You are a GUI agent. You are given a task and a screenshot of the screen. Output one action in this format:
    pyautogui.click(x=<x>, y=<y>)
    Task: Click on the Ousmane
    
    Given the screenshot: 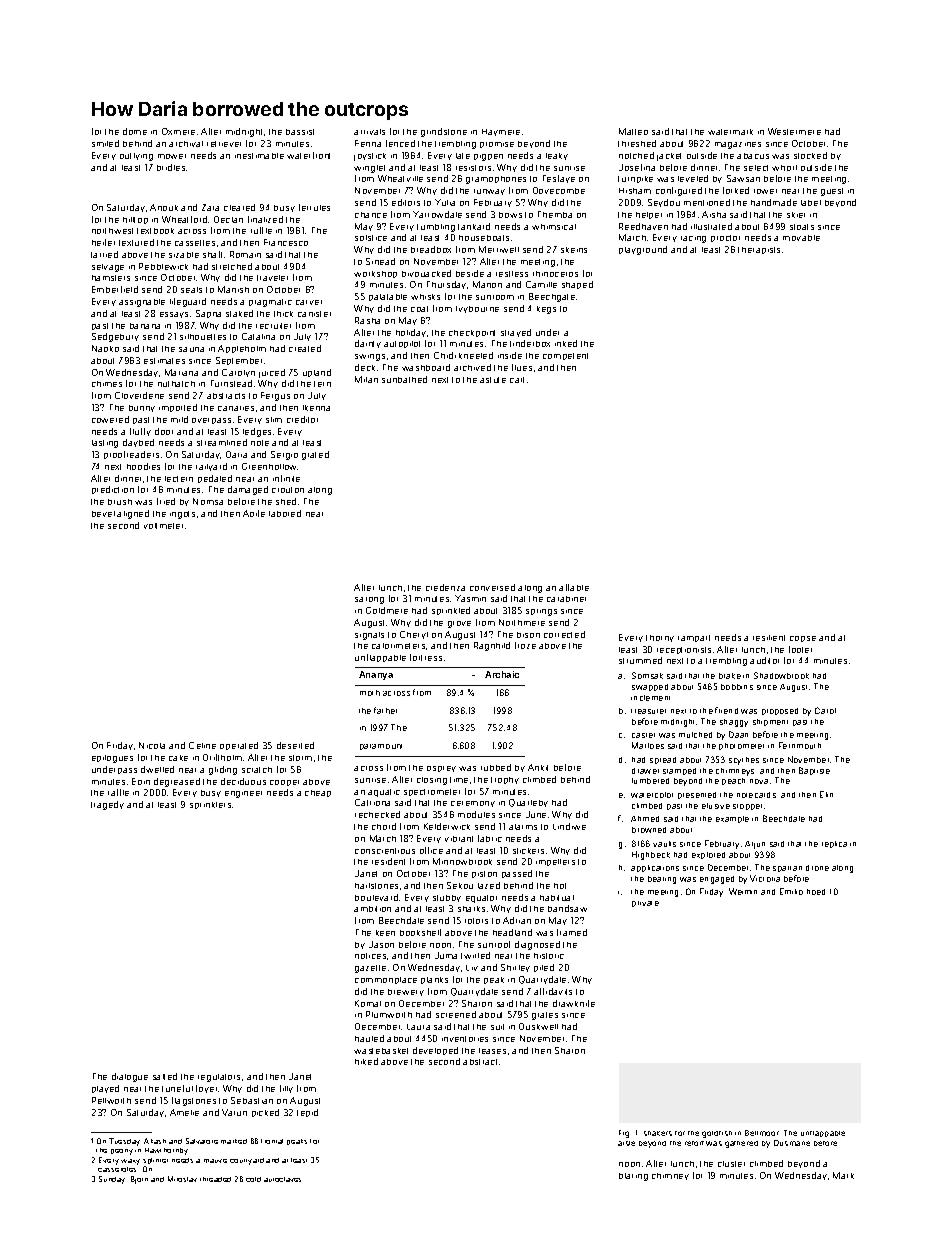 What is the action you would take?
    pyautogui.click(x=792, y=1143)
